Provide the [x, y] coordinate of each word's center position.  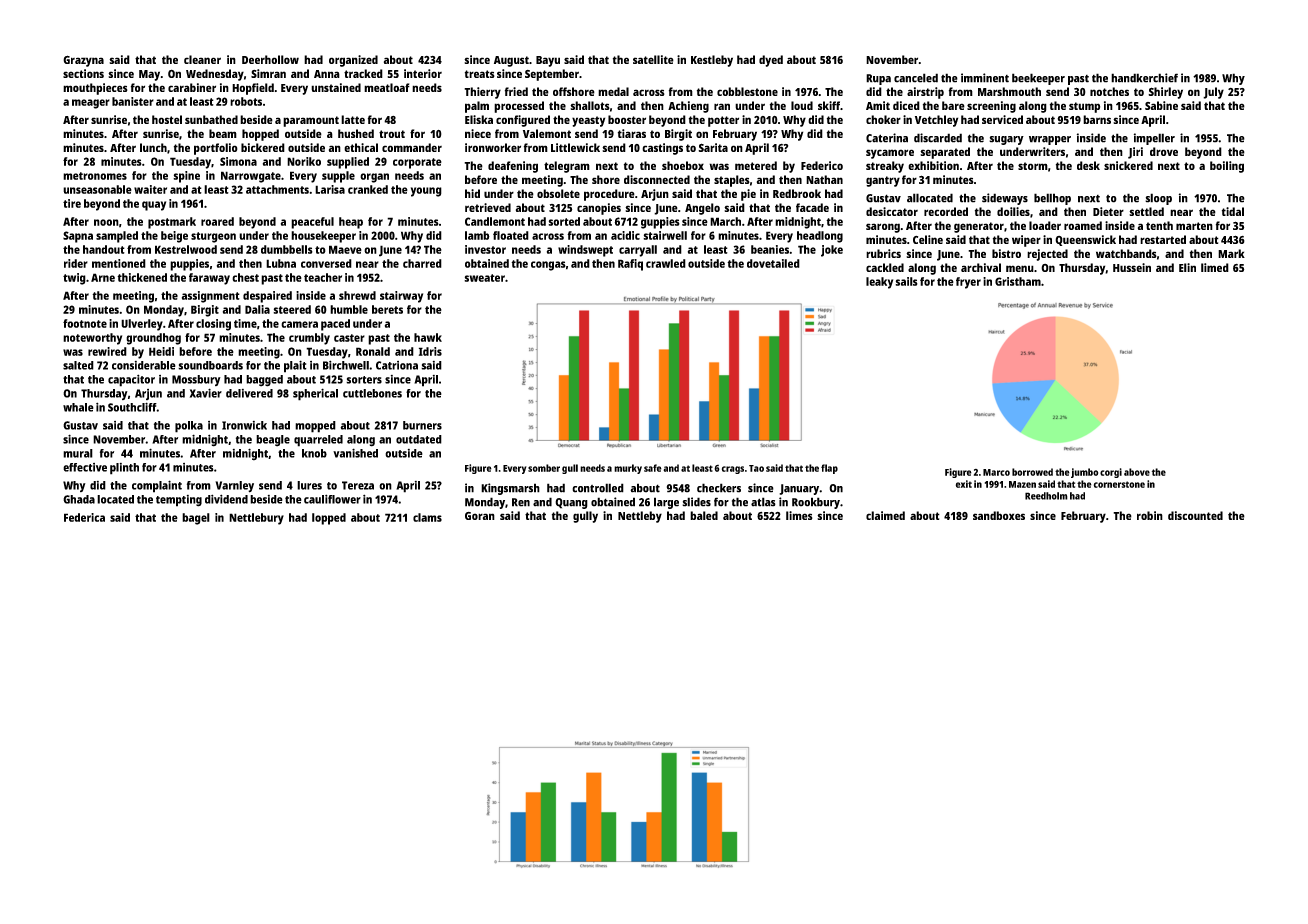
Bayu [548, 61]
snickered [1128, 165]
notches [1109, 91]
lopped [329, 519]
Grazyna [83, 61]
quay [154, 206]
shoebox [683, 165]
